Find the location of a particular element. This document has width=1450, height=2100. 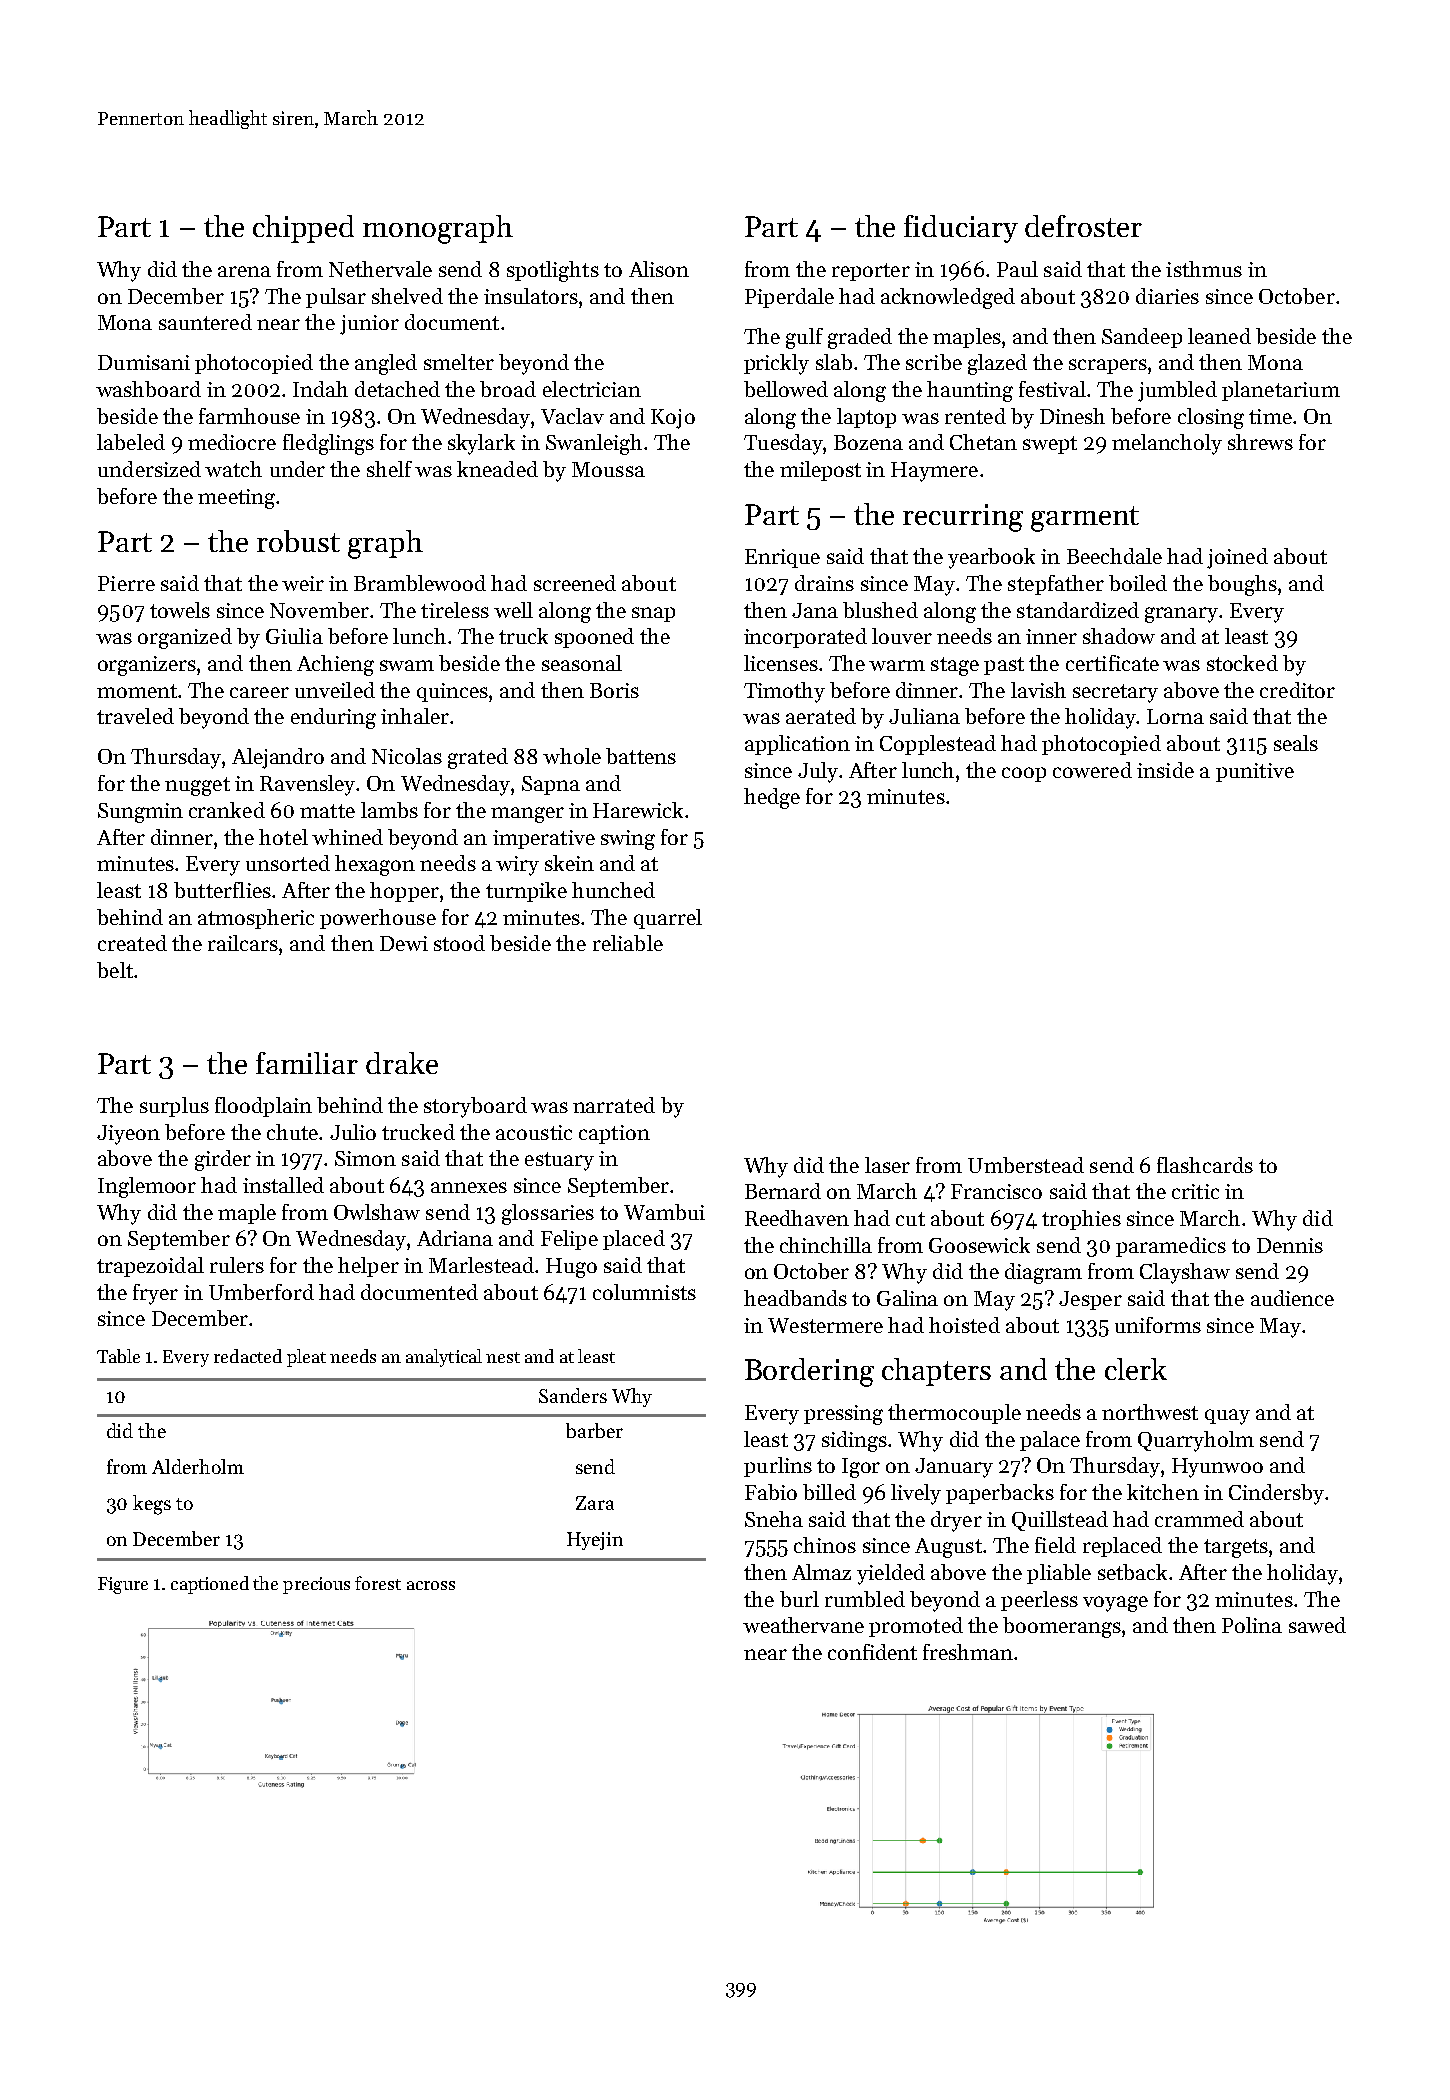

confident is located at coordinates (872, 1652).
